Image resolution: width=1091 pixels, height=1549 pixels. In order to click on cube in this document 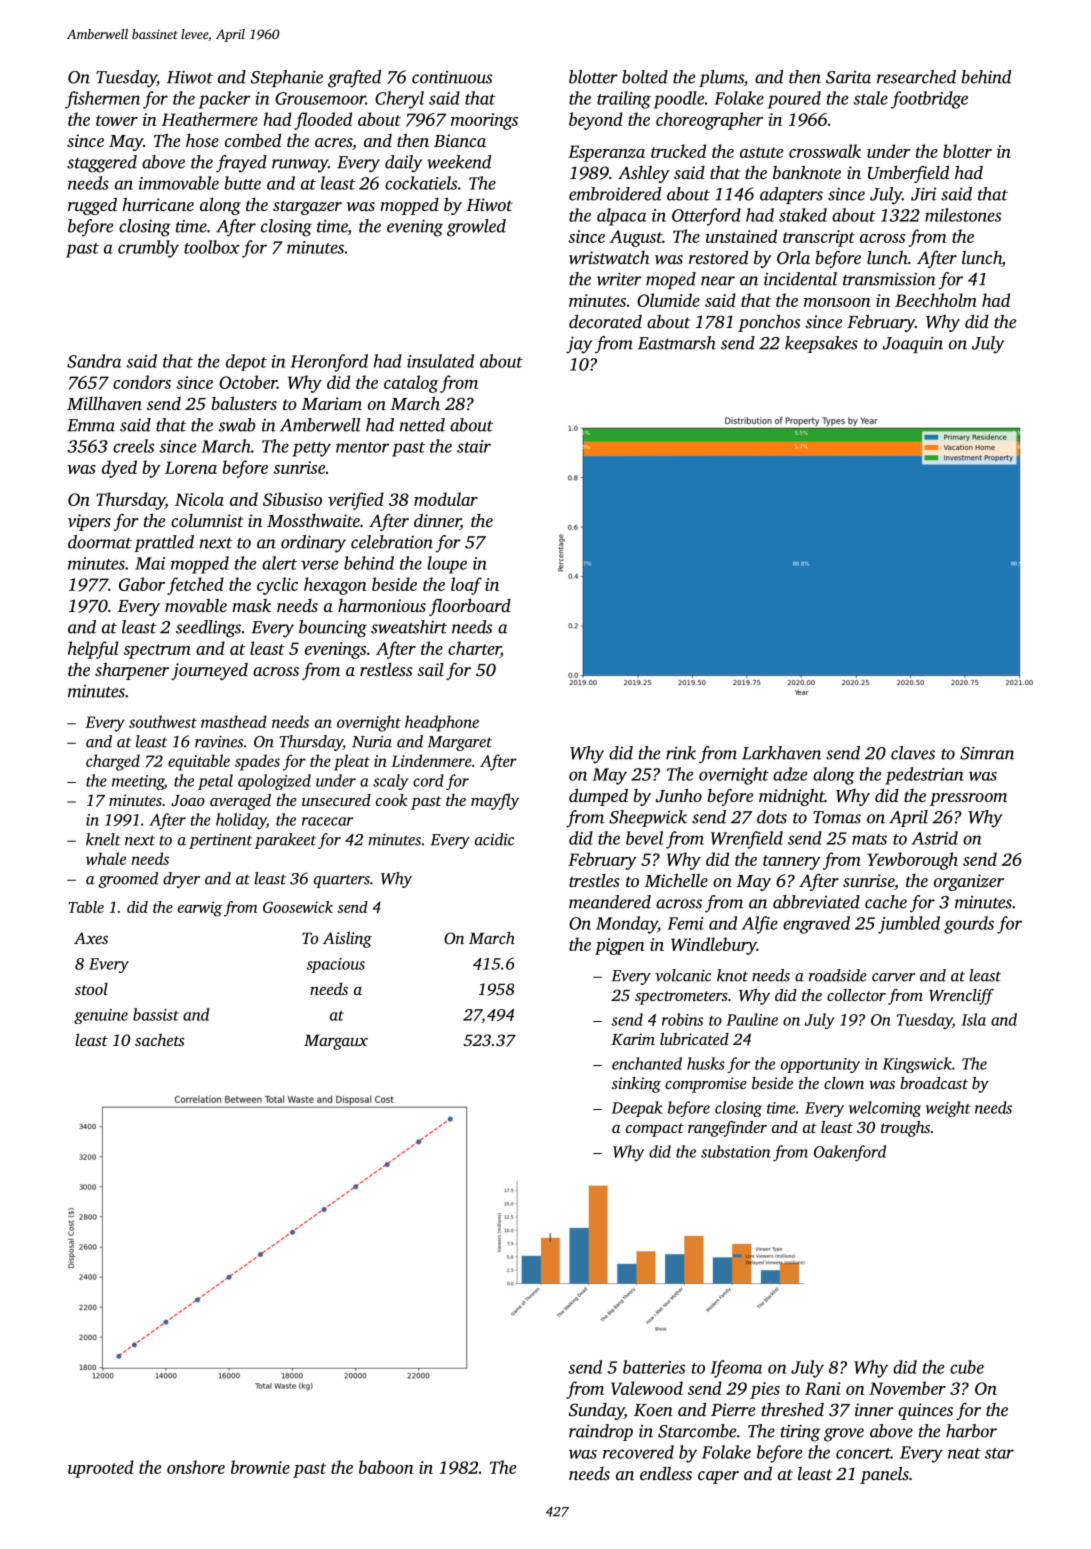, I will do `click(967, 1367)`.
